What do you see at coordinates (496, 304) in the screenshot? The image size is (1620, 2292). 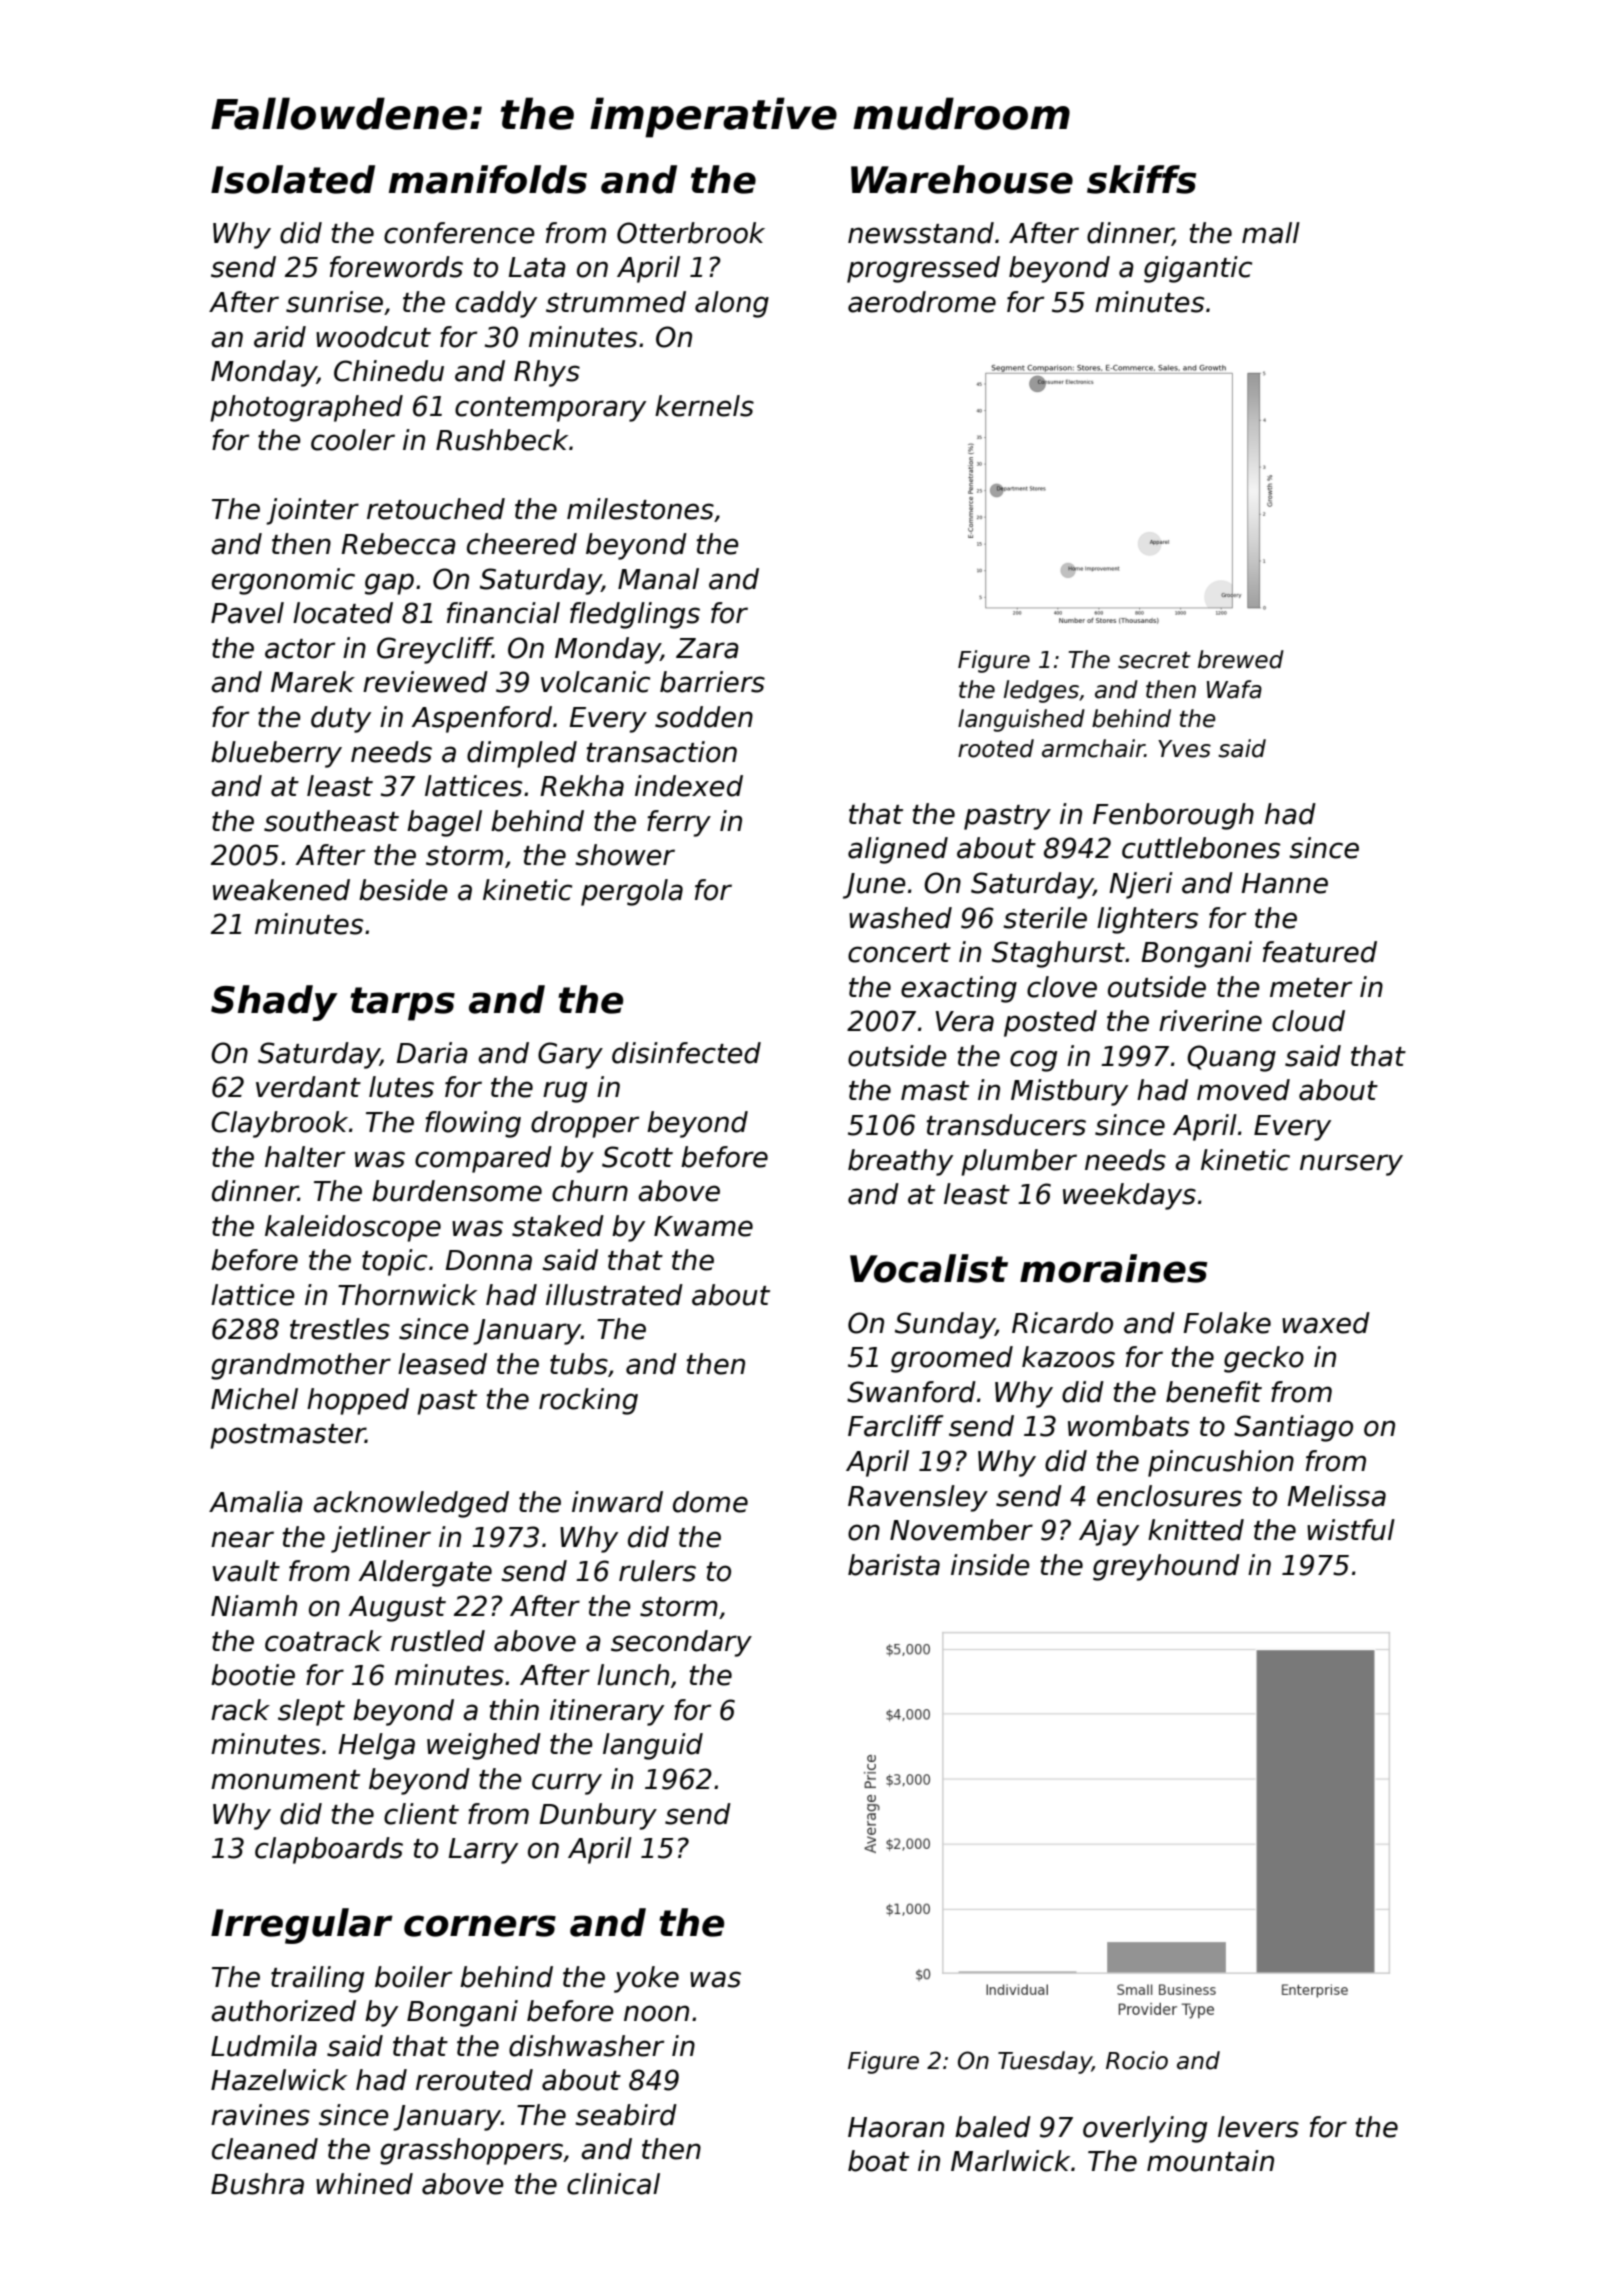 I see `caddy` at bounding box center [496, 304].
